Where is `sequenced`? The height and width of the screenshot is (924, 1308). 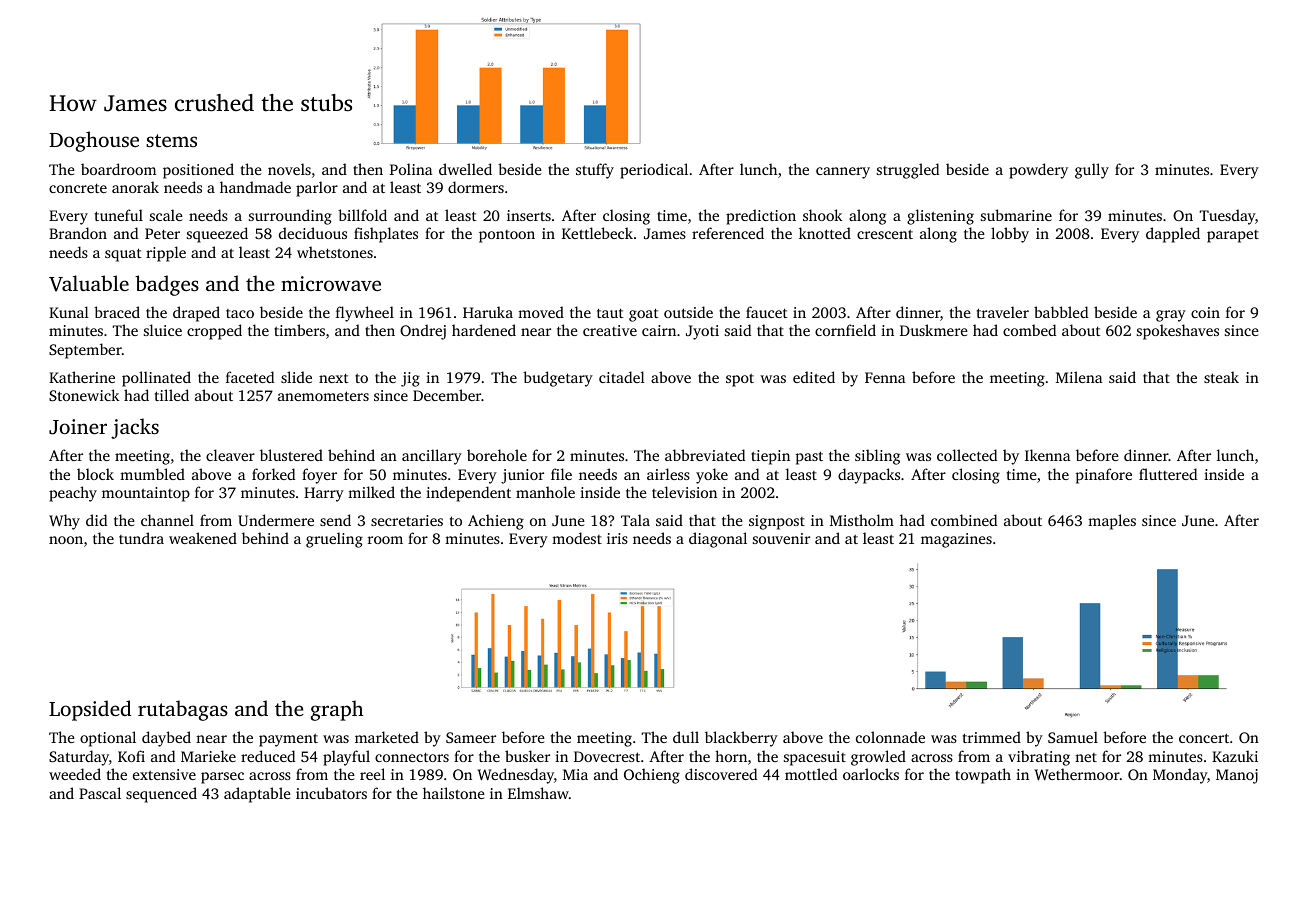
sequenced is located at coordinates (161, 795).
